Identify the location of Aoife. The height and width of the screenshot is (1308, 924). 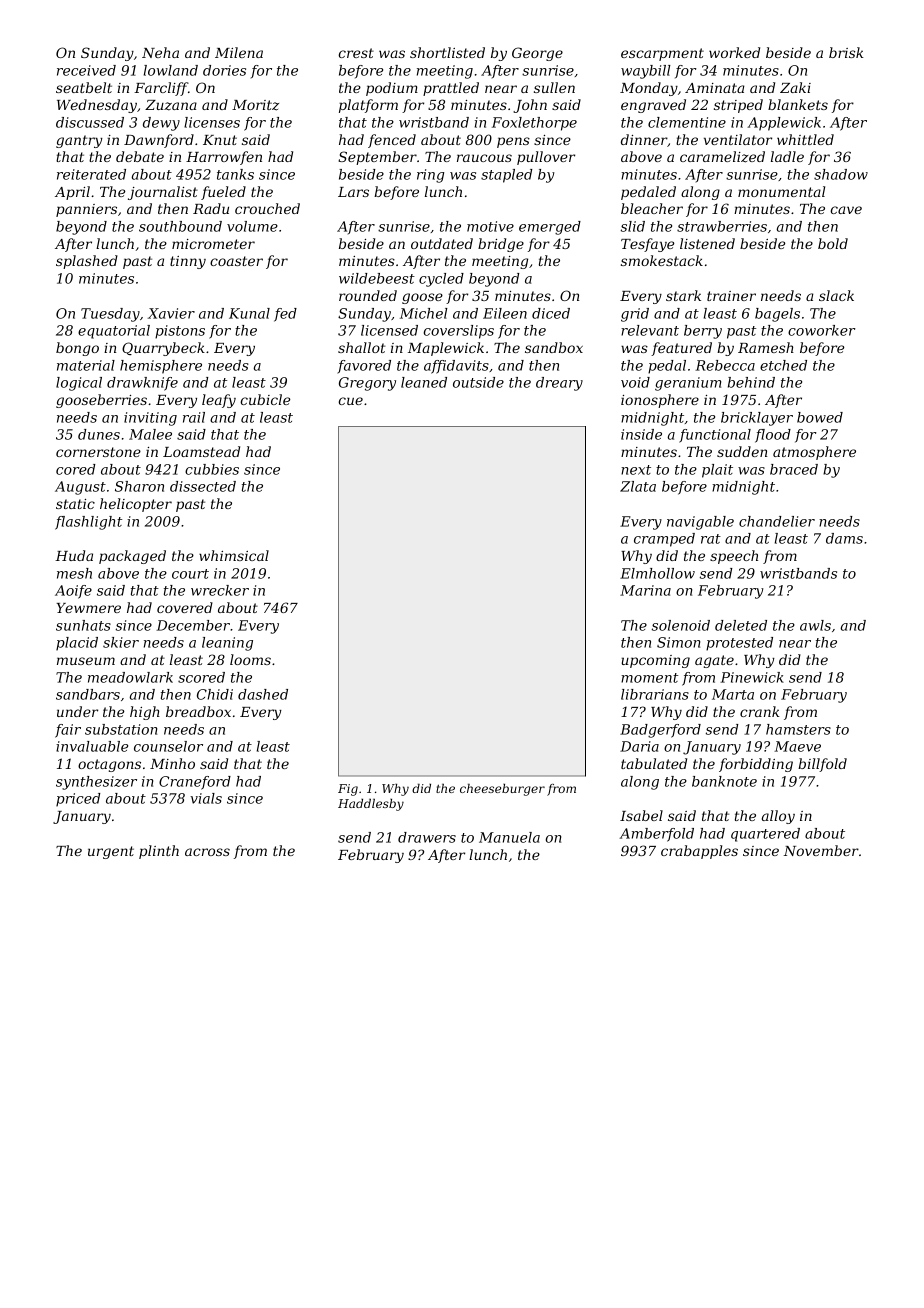
(73, 592).
